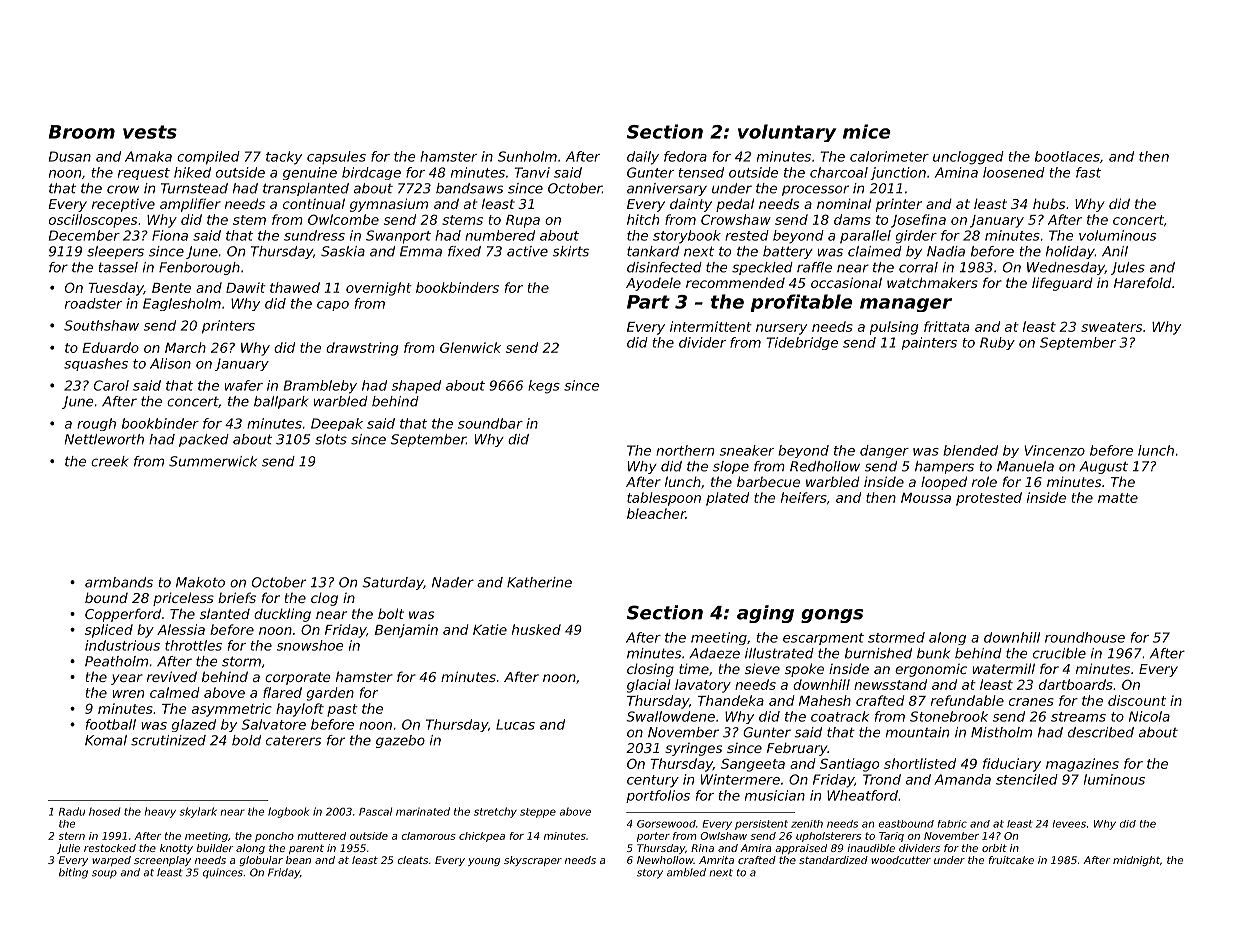 This image has height=952, width=1233. I want to click on hubs, so click(1049, 203).
